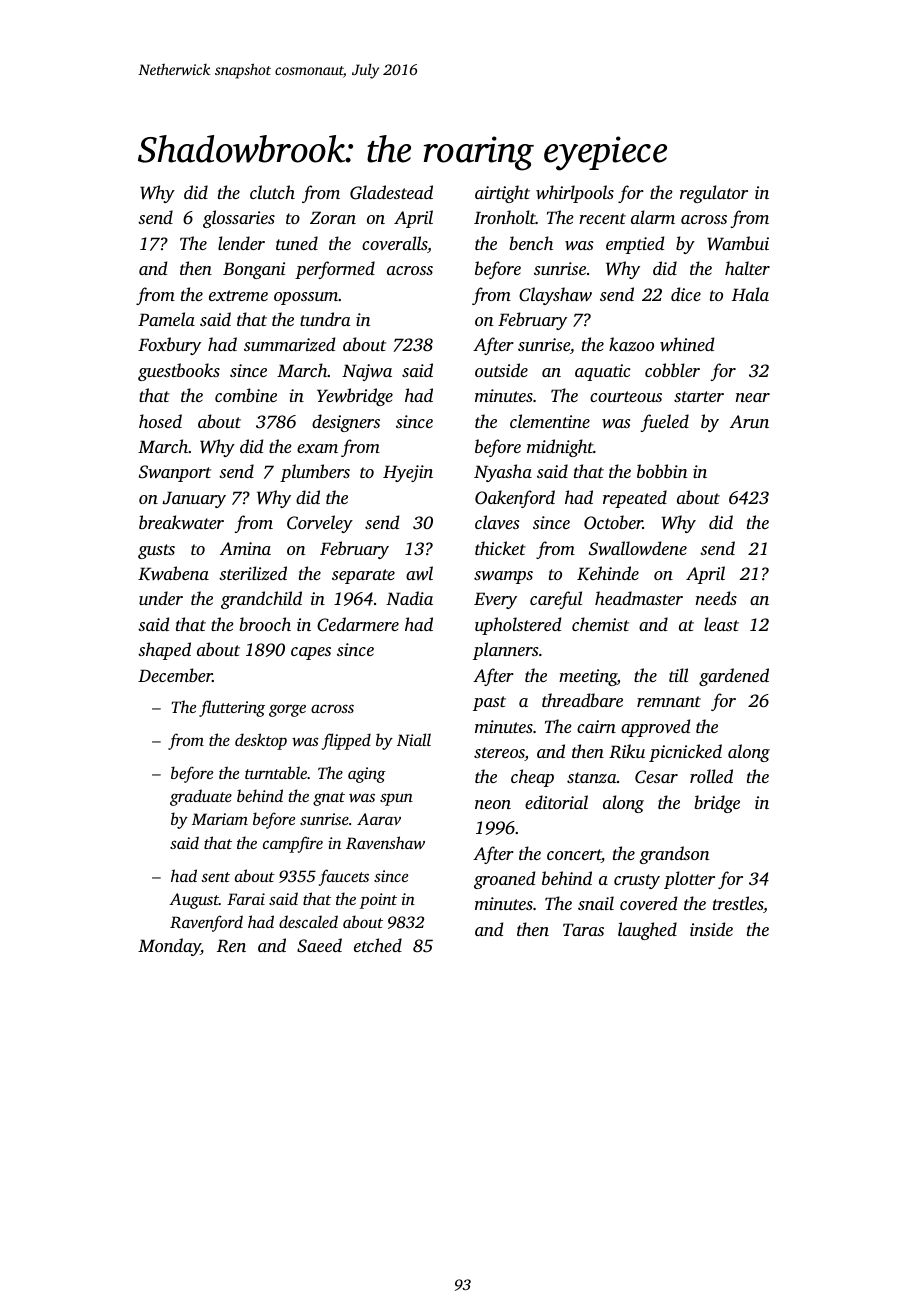  Describe the element at coordinates (169, 947) in the page. I see `Monday` at that location.
